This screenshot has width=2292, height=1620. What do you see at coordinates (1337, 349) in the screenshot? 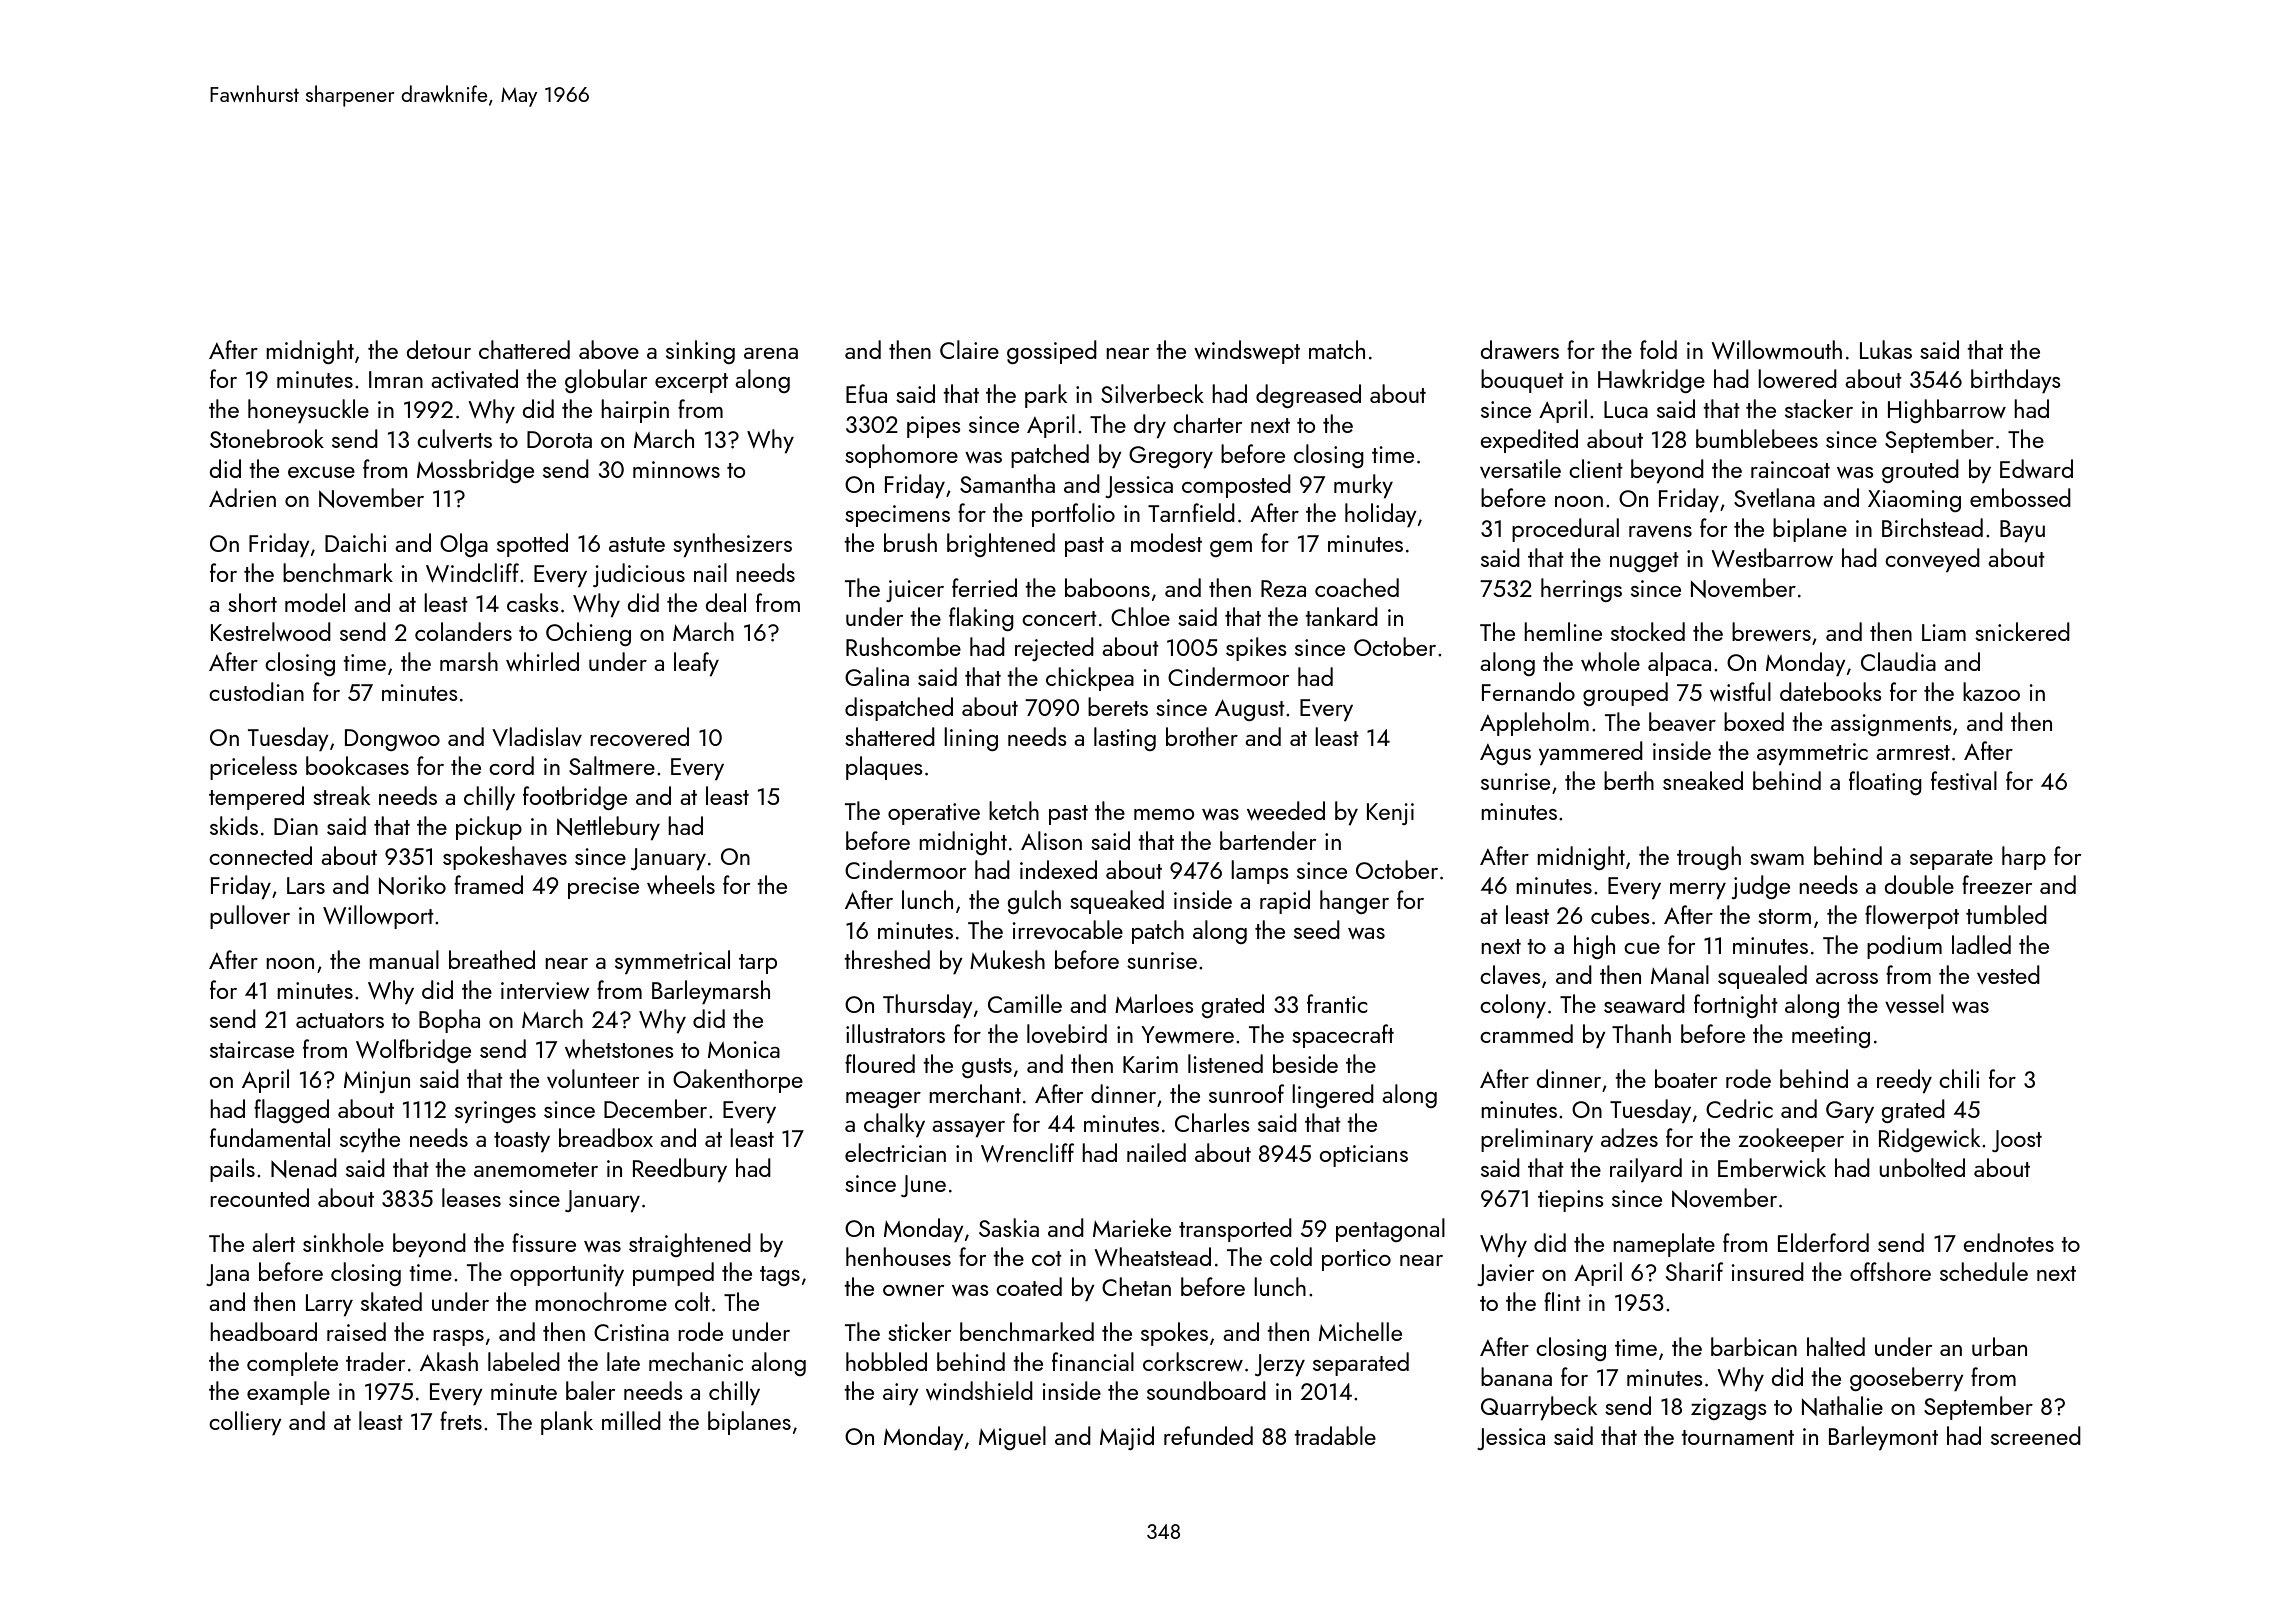
I see `match` at bounding box center [1337, 349].
